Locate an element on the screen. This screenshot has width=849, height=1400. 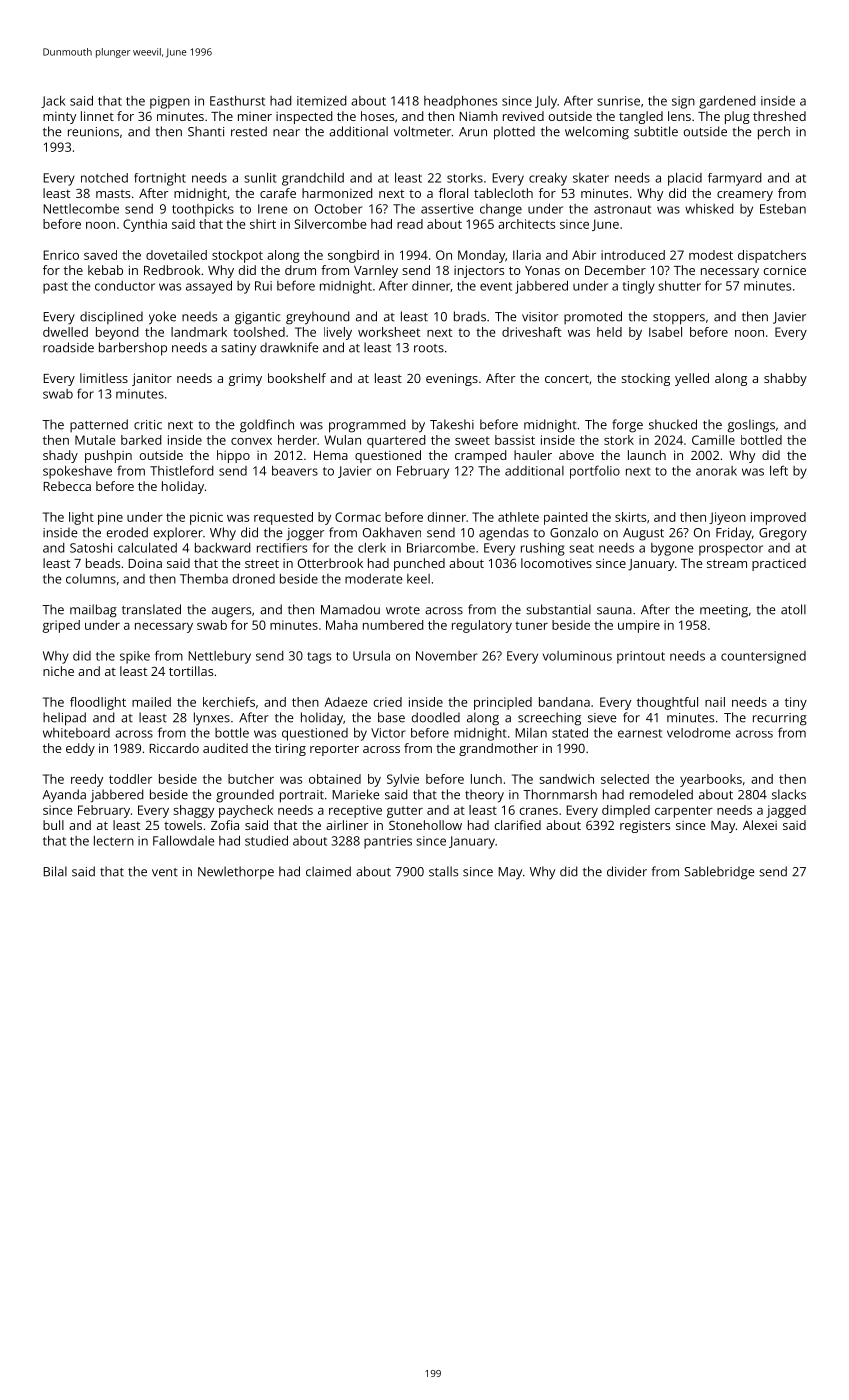
gardened is located at coordinates (727, 102).
